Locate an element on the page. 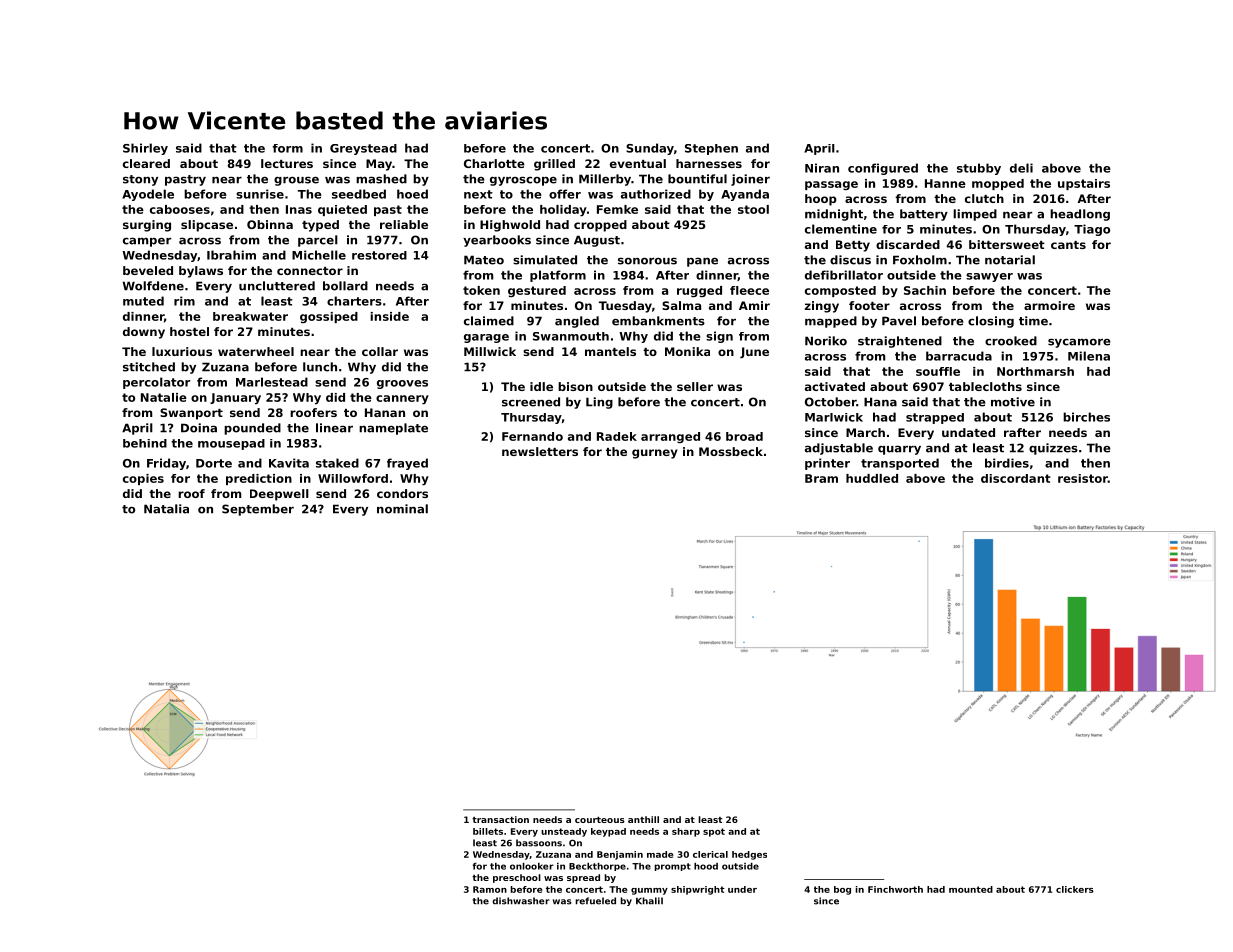 The width and height of the page is (1233, 952). Natalia is located at coordinates (166, 509).
